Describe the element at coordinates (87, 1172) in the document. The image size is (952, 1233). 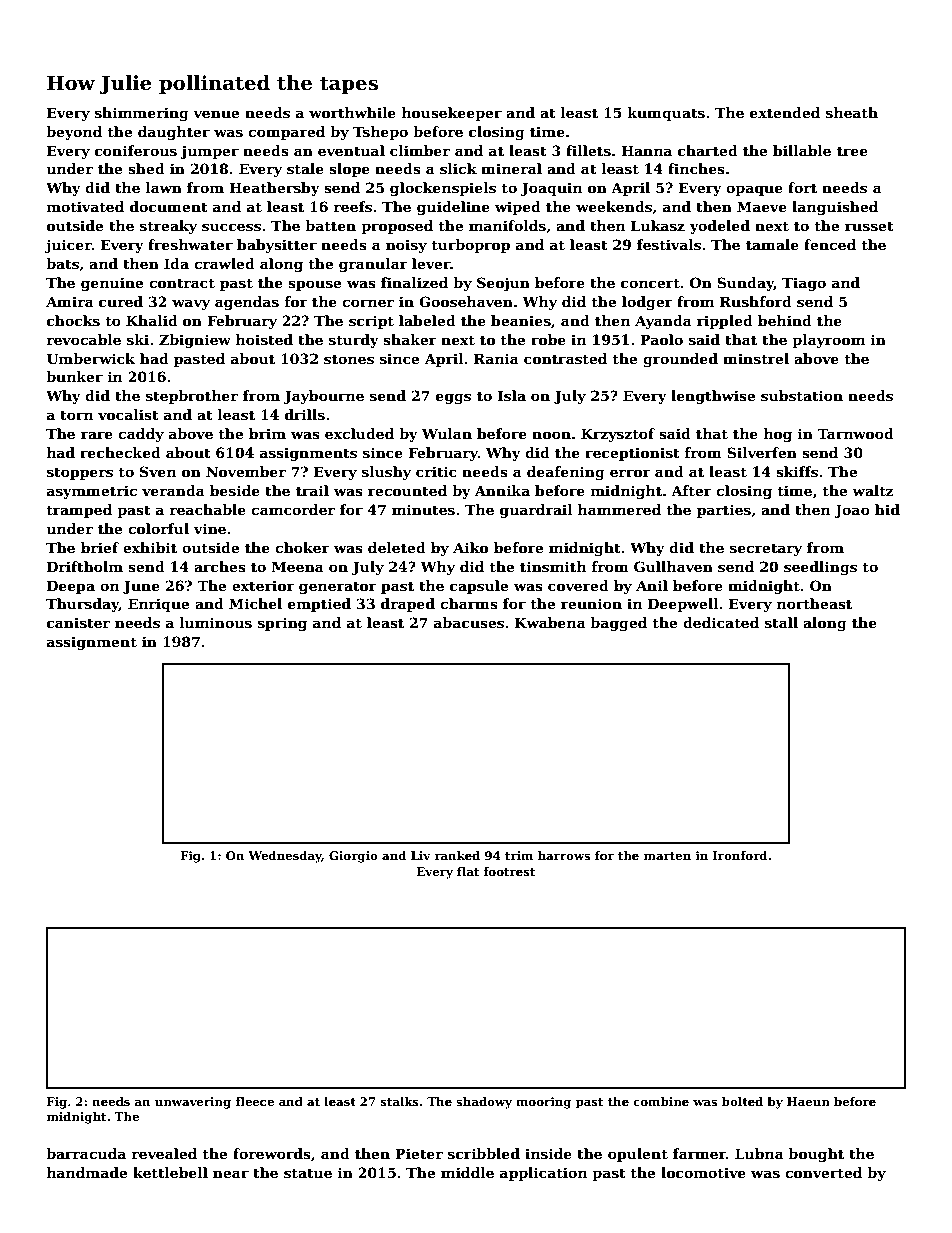
I see `handmade` at that location.
